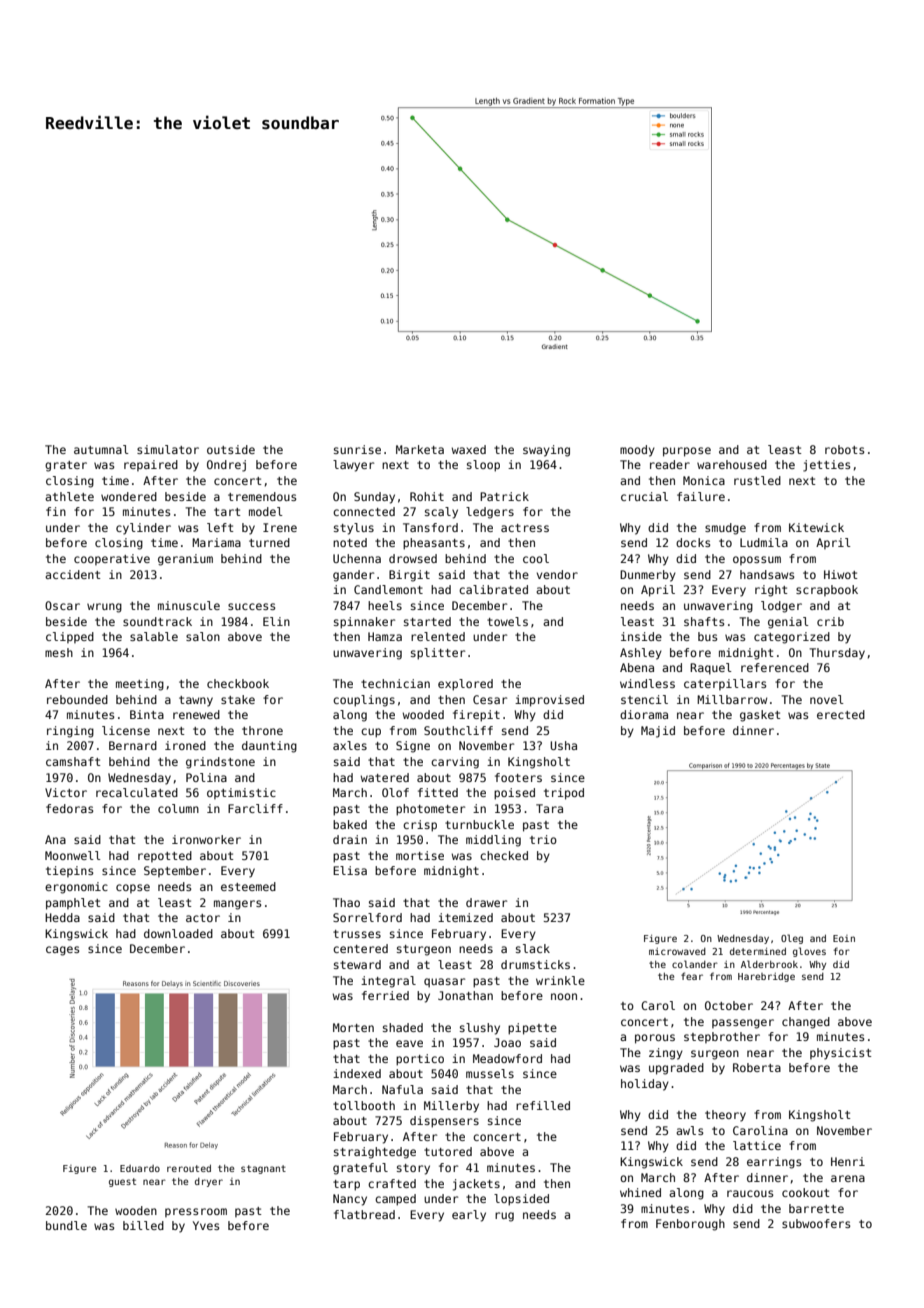 The width and height of the page is (924, 1308). Describe the element at coordinates (465, 995) in the page. I see `Jonathan` at that location.
